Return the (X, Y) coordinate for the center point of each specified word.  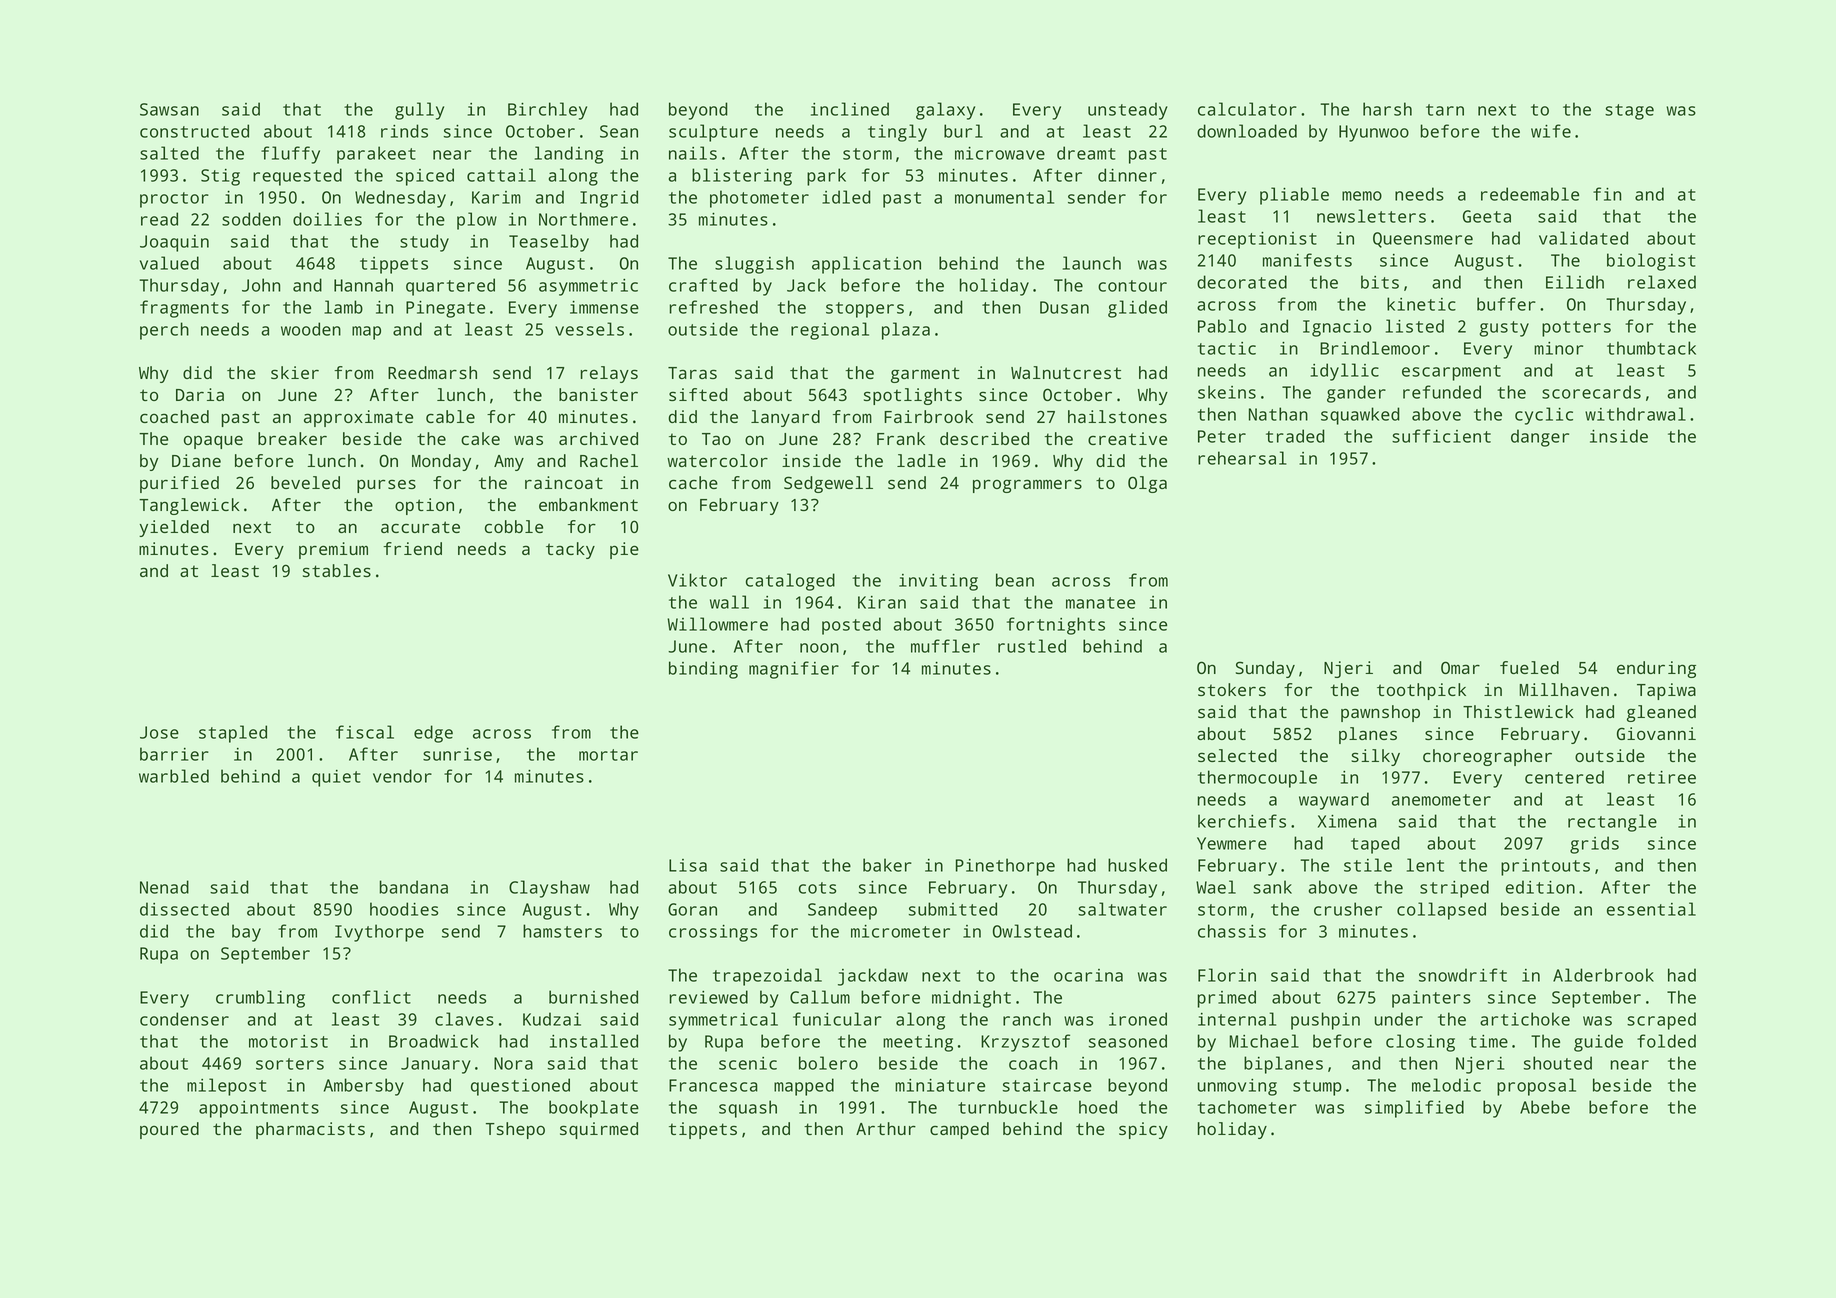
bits (1380, 282)
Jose (159, 732)
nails (693, 153)
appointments (259, 1109)
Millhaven (1564, 689)
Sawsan (169, 109)
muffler (945, 646)
